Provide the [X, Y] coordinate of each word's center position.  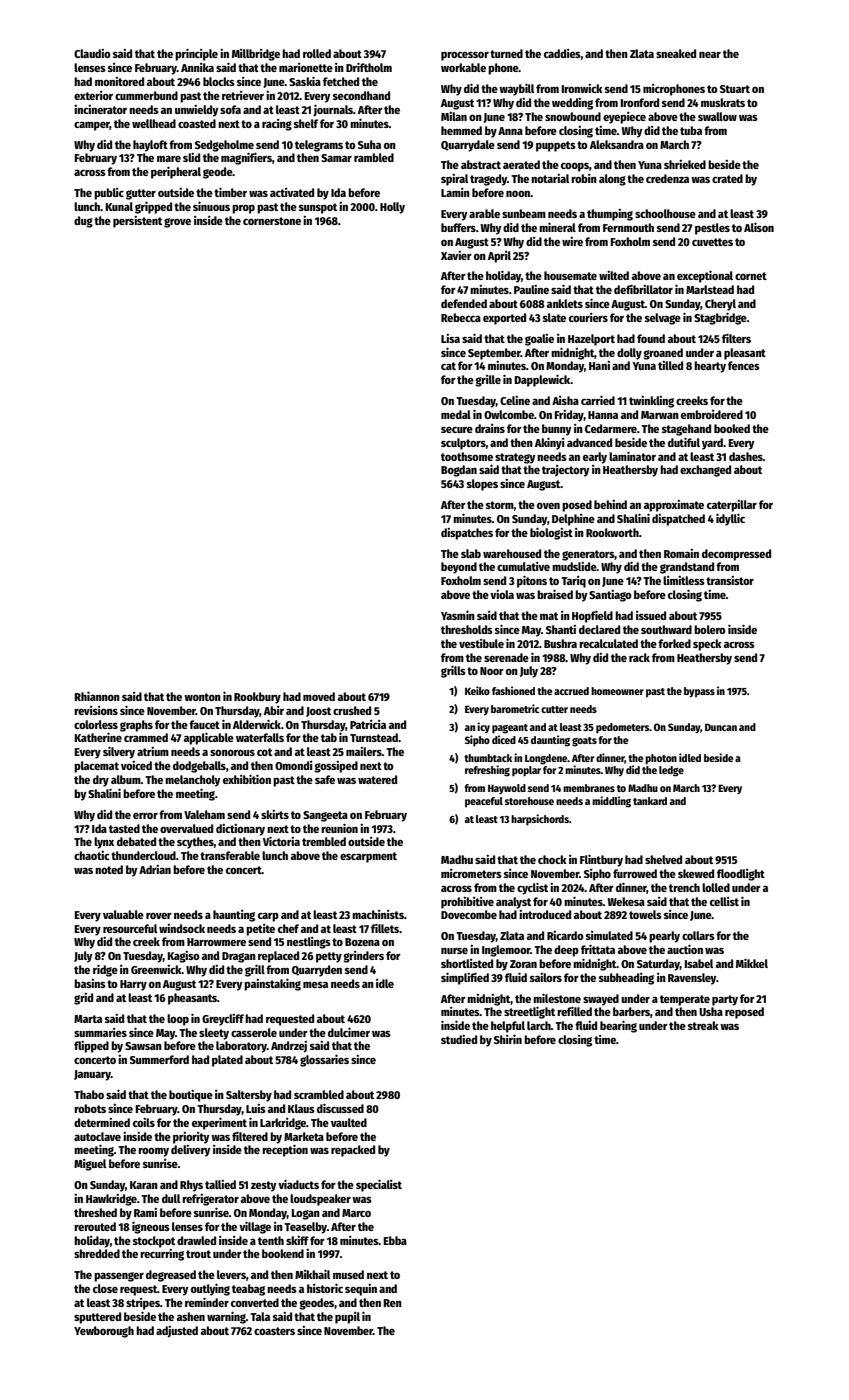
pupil [347, 1318]
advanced [589, 442]
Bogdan [459, 471]
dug [83, 222]
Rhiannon [97, 696]
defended [464, 303]
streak [703, 1025]
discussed [340, 1108]
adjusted [177, 1332]
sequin [361, 1290]
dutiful [684, 442]
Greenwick [156, 969]
